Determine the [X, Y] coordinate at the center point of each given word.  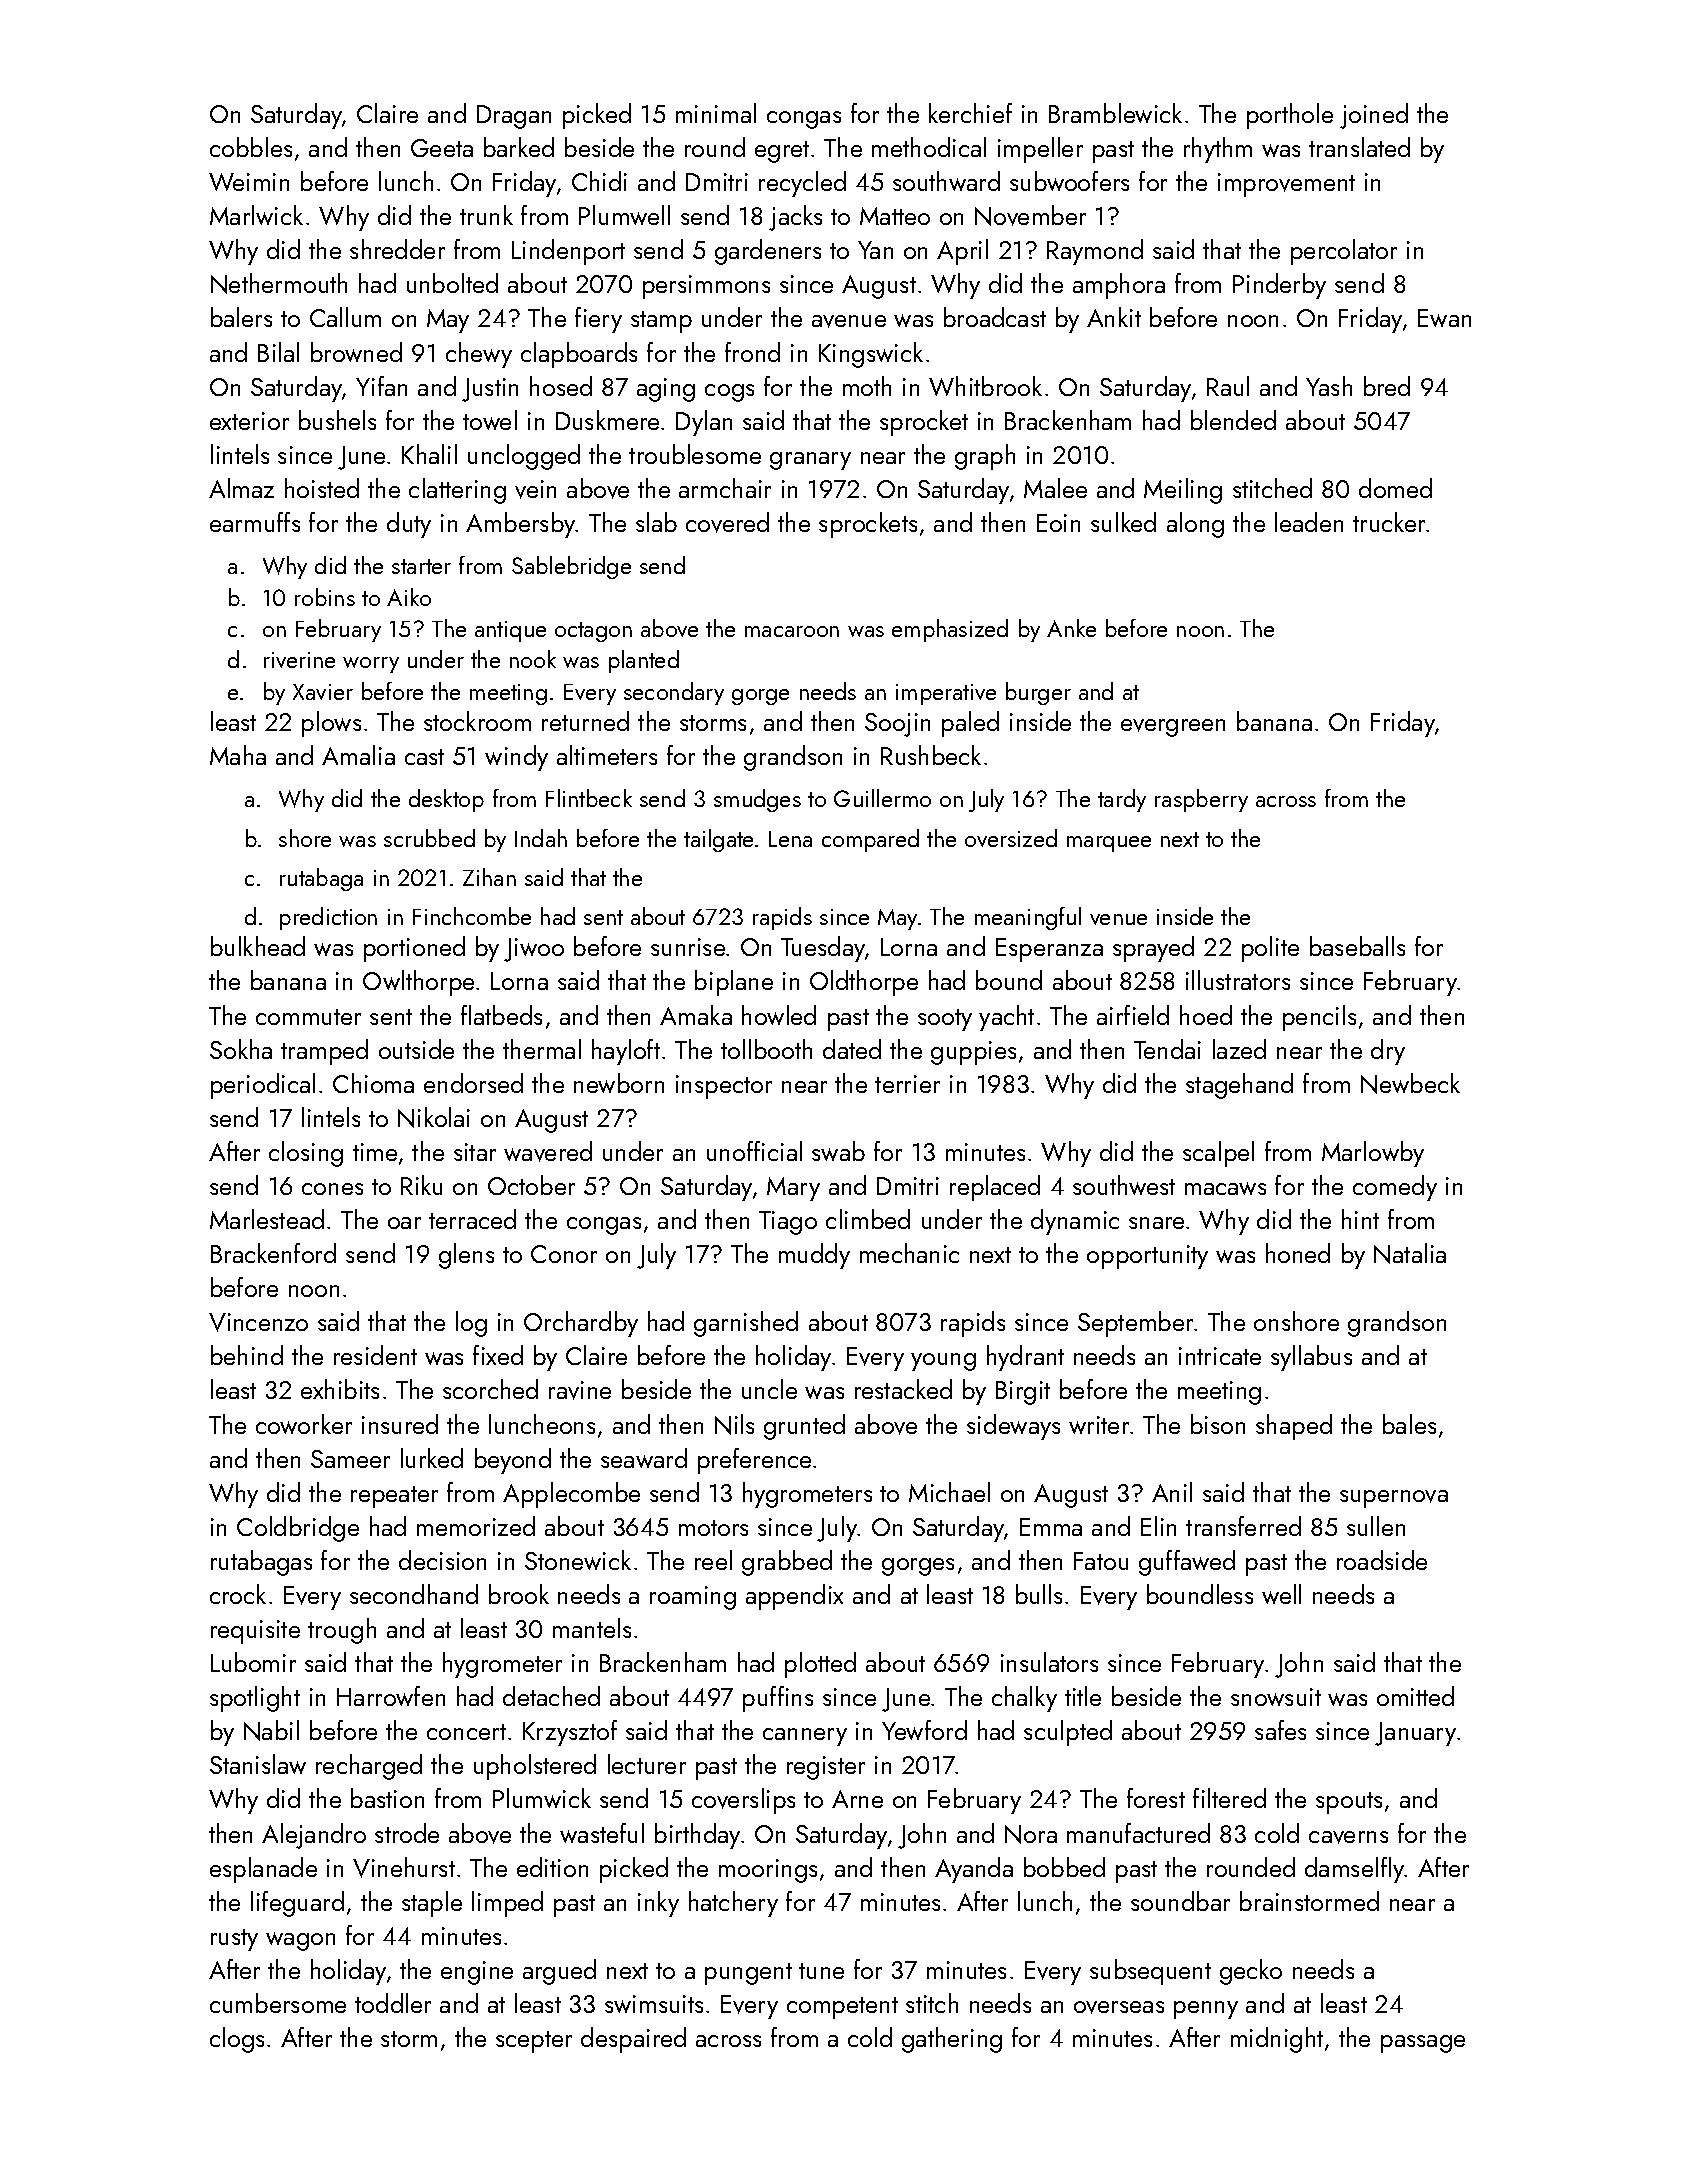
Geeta [442, 148]
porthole [1290, 116]
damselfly [1355, 1870]
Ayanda [974, 1870]
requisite [255, 1632]
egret [782, 152]
